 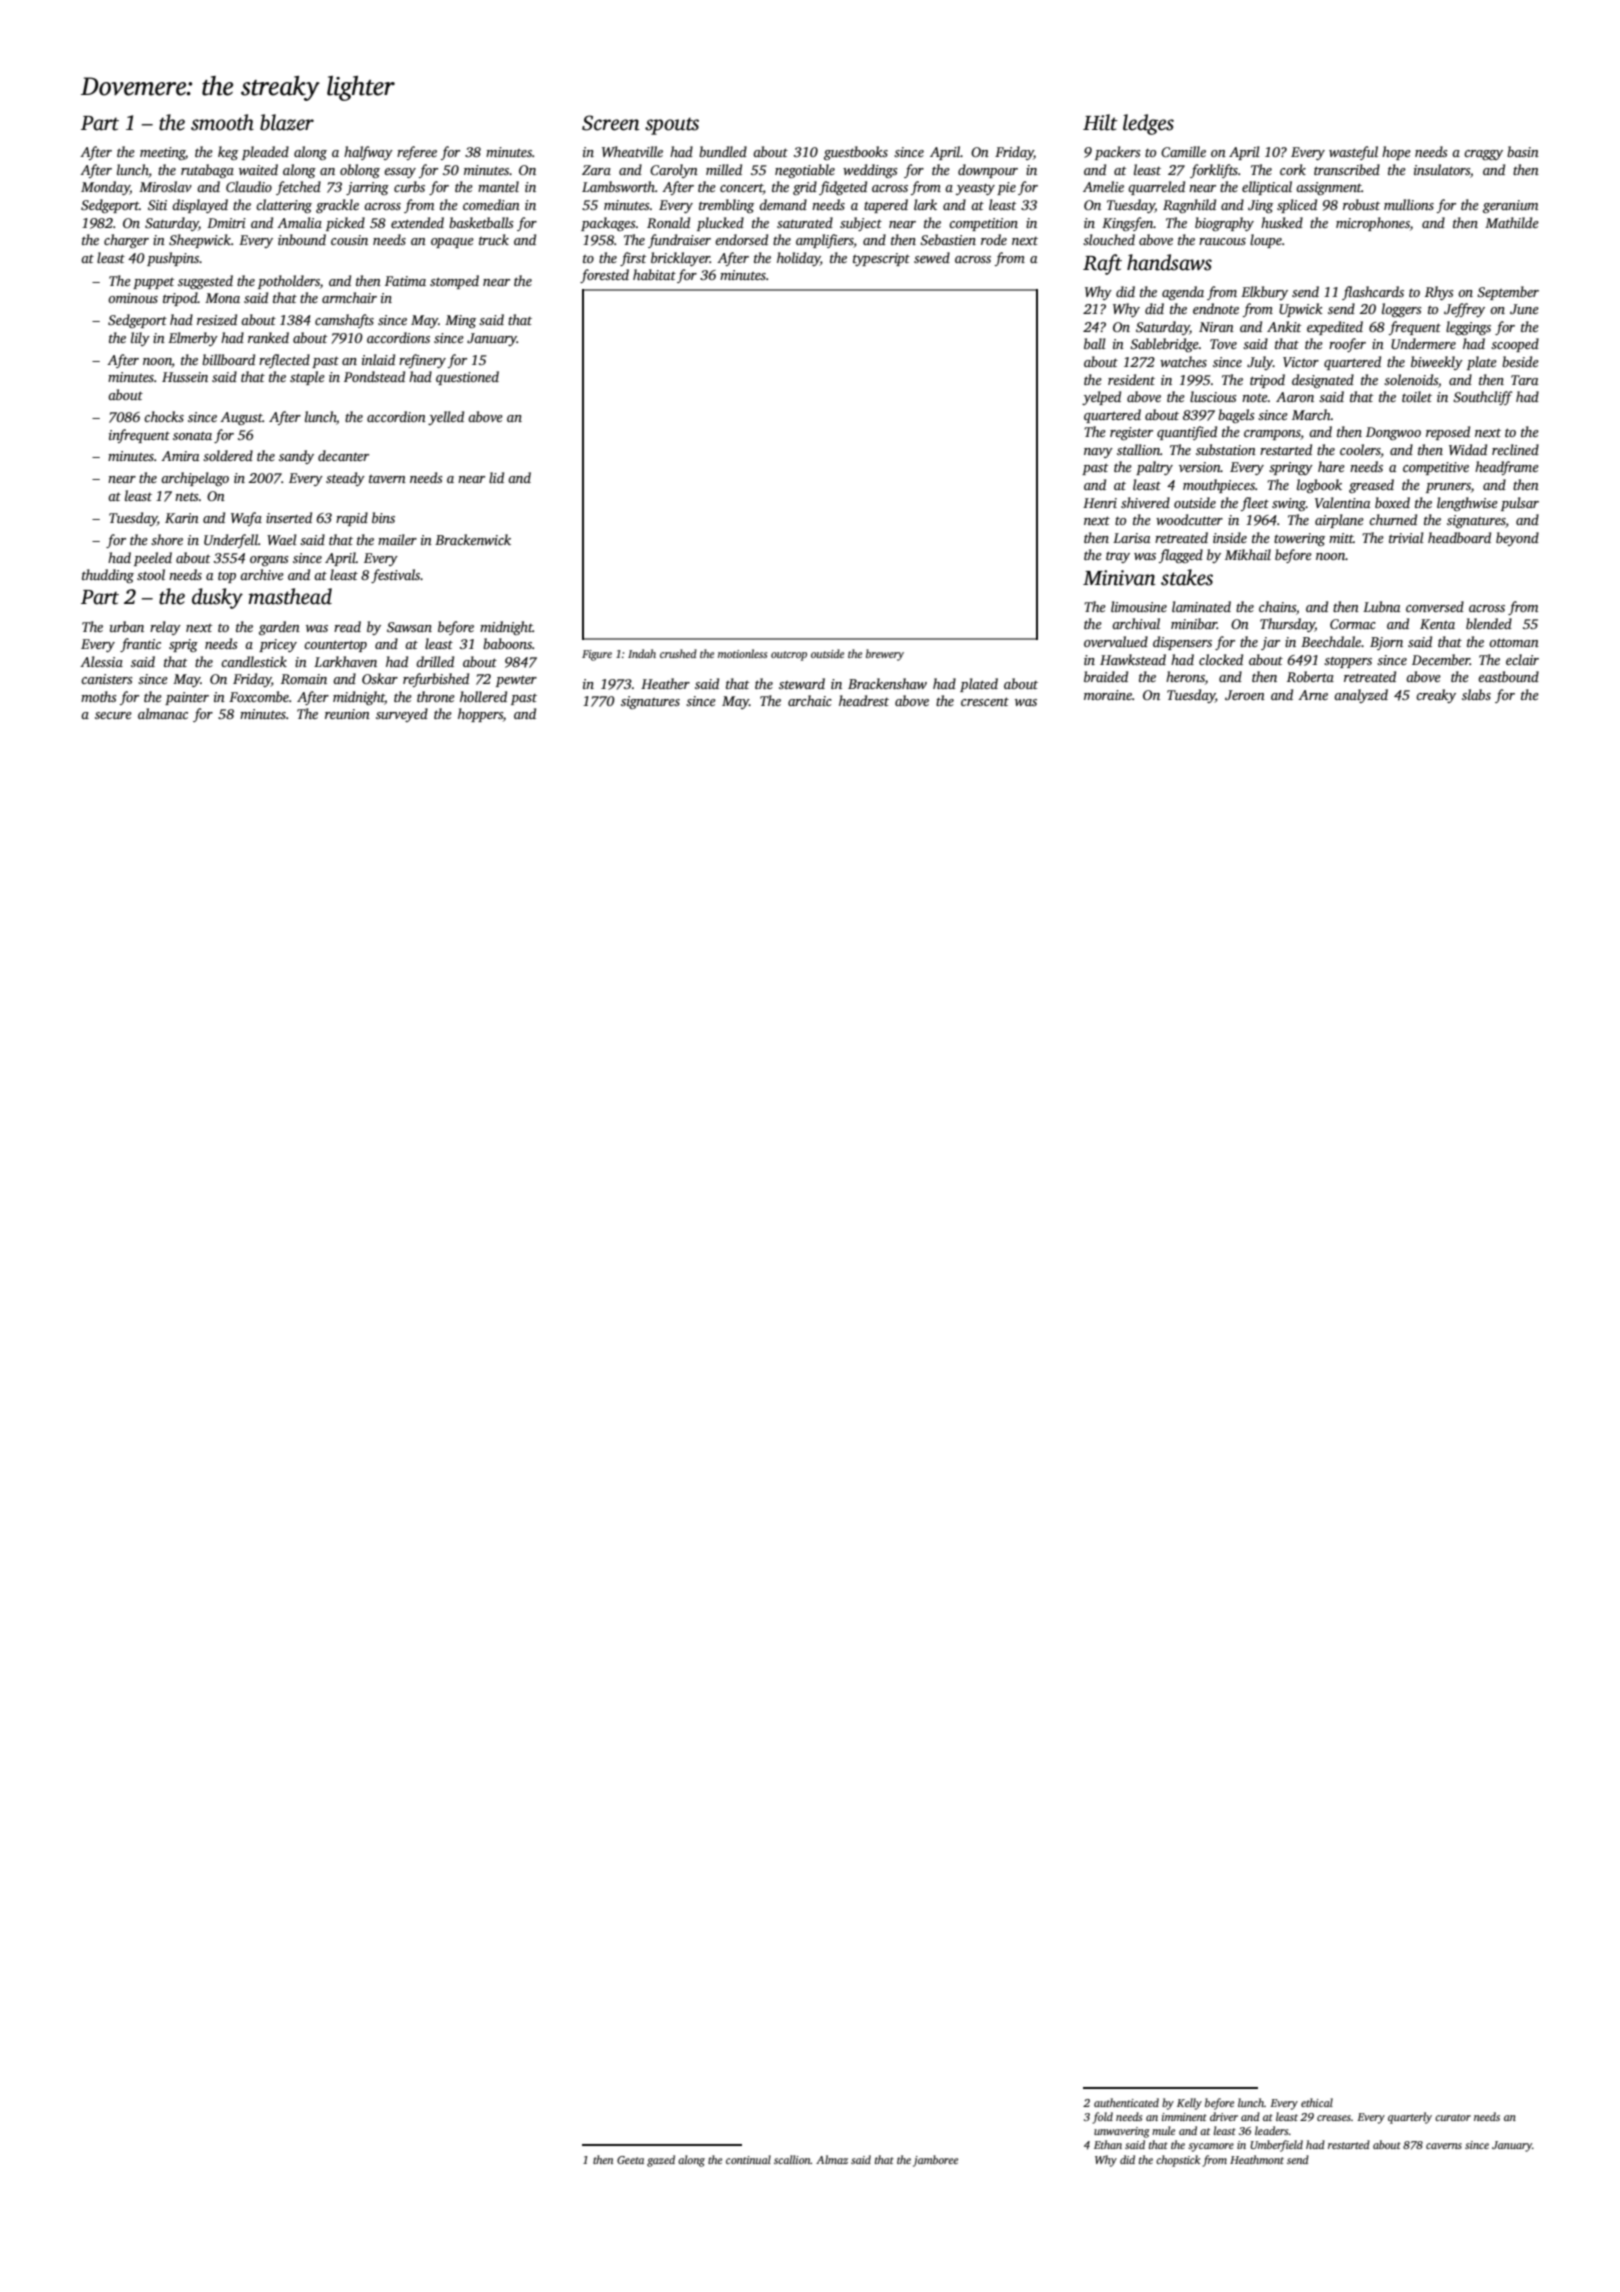 I want to click on gazed, so click(x=661, y=2161).
